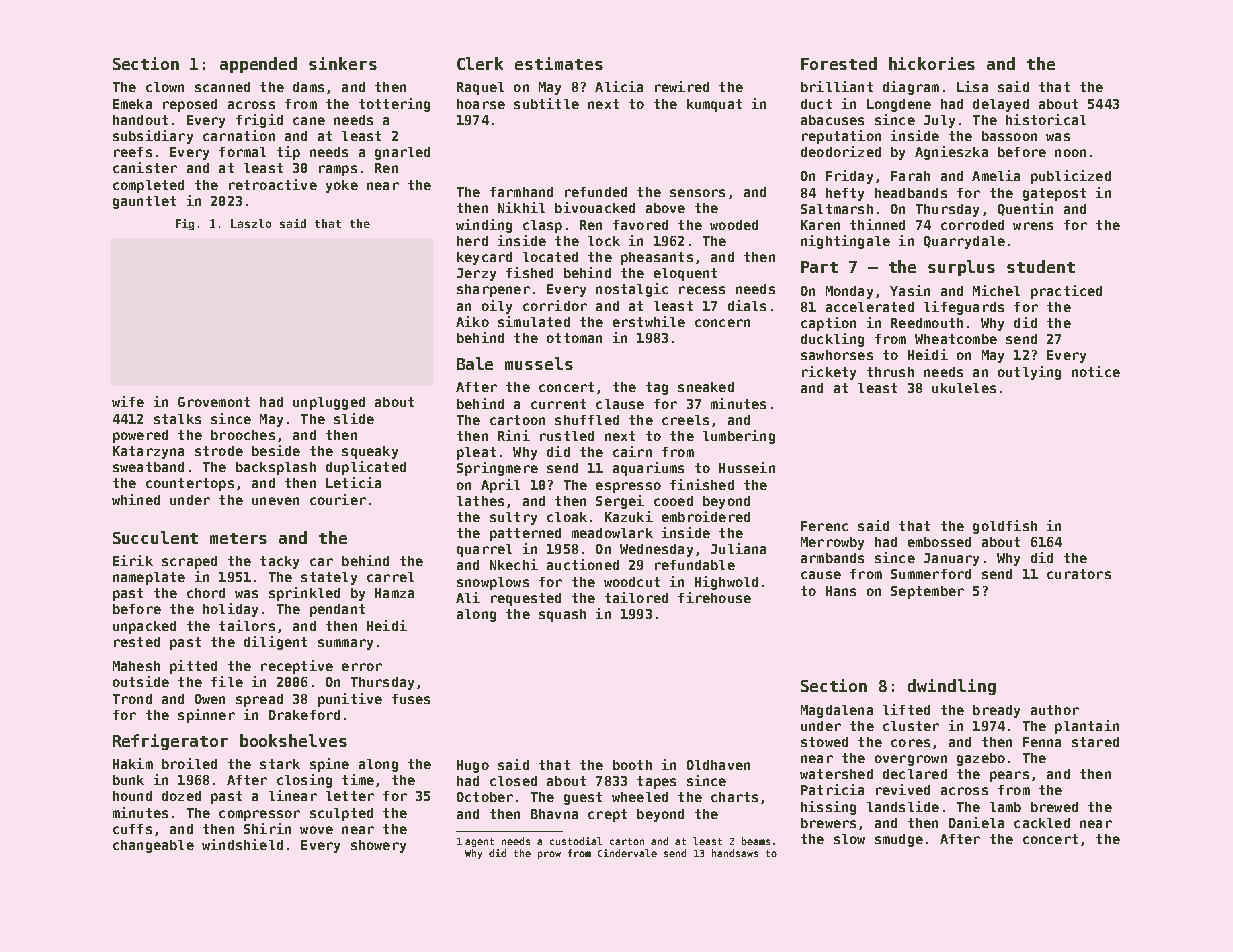 This screenshot has width=1233, height=952. Describe the element at coordinates (181, 796) in the screenshot. I see `dozed` at that location.
